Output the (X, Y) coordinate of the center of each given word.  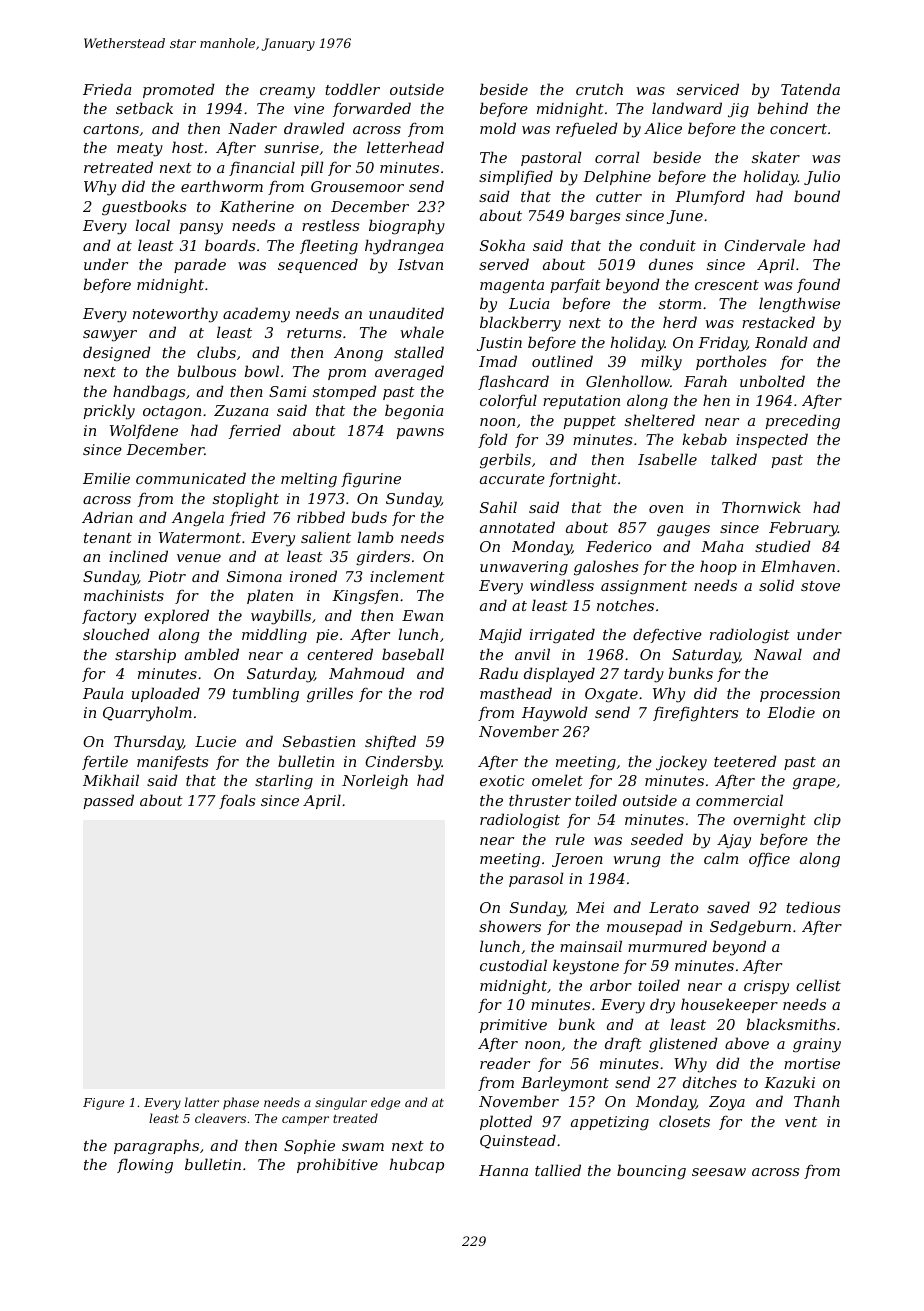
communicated (191, 478)
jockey (681, 763)
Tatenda (810, 89)
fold (493, 440)
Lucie (215, 741)
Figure (103, 1104)
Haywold (555, 714)
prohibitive (337, 1165)
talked (734, 459)
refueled (587, 129)
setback (144, 108)
